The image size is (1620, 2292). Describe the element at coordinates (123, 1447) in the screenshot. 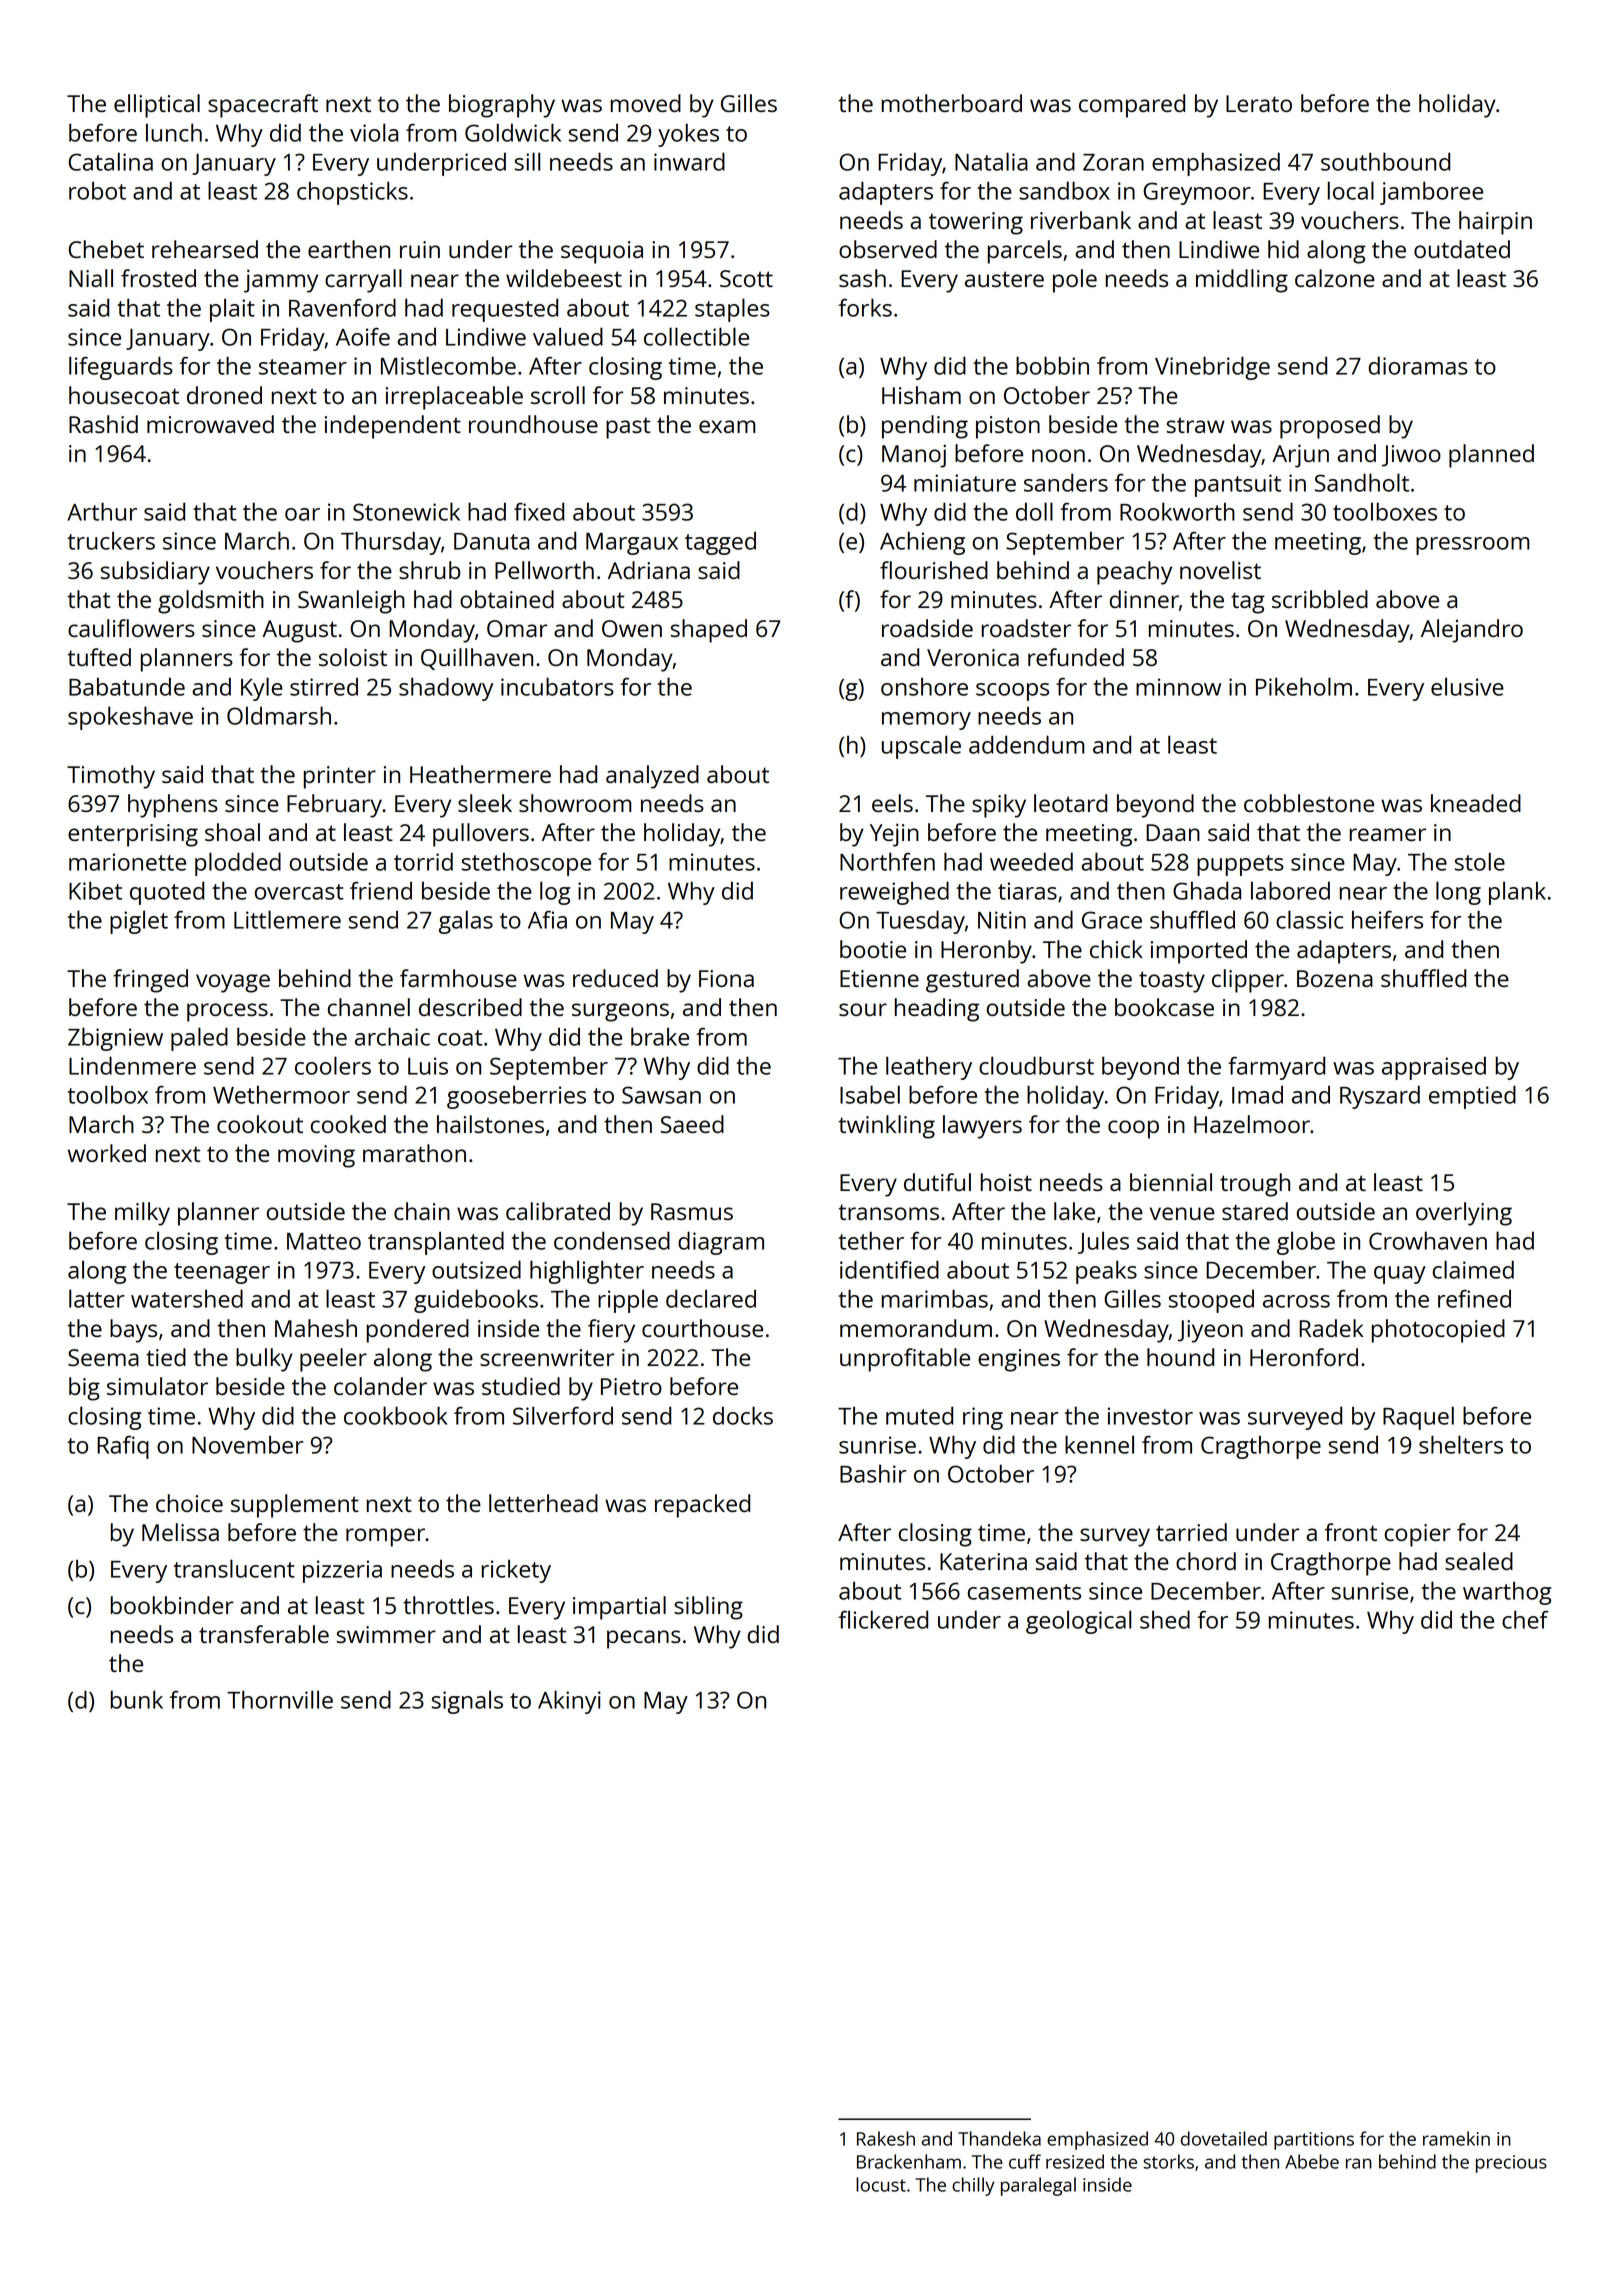

I see `Rafiq` at that location.
